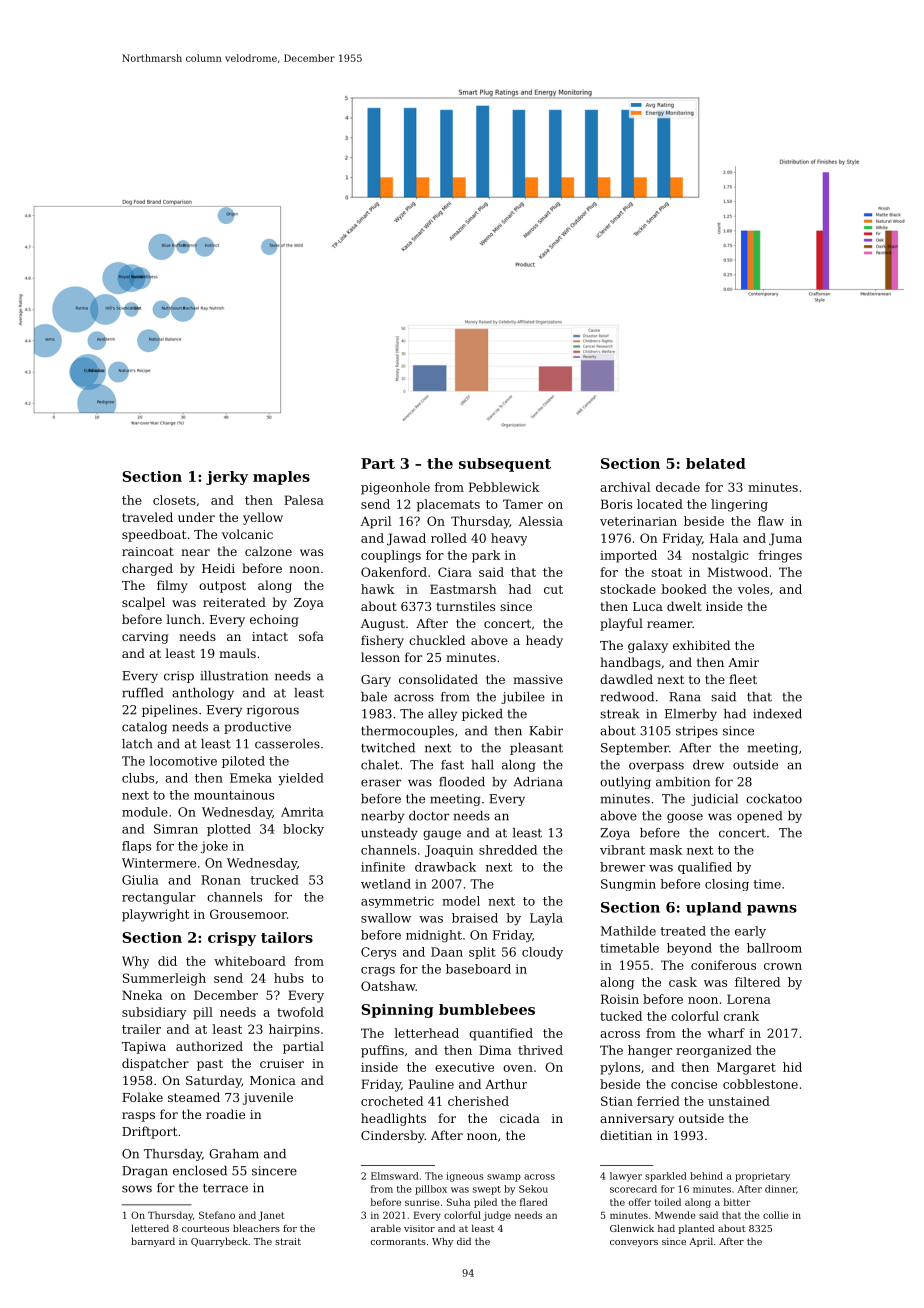 This image has width=924, height=1308. I want to click on wetland, so click(386, 884).
